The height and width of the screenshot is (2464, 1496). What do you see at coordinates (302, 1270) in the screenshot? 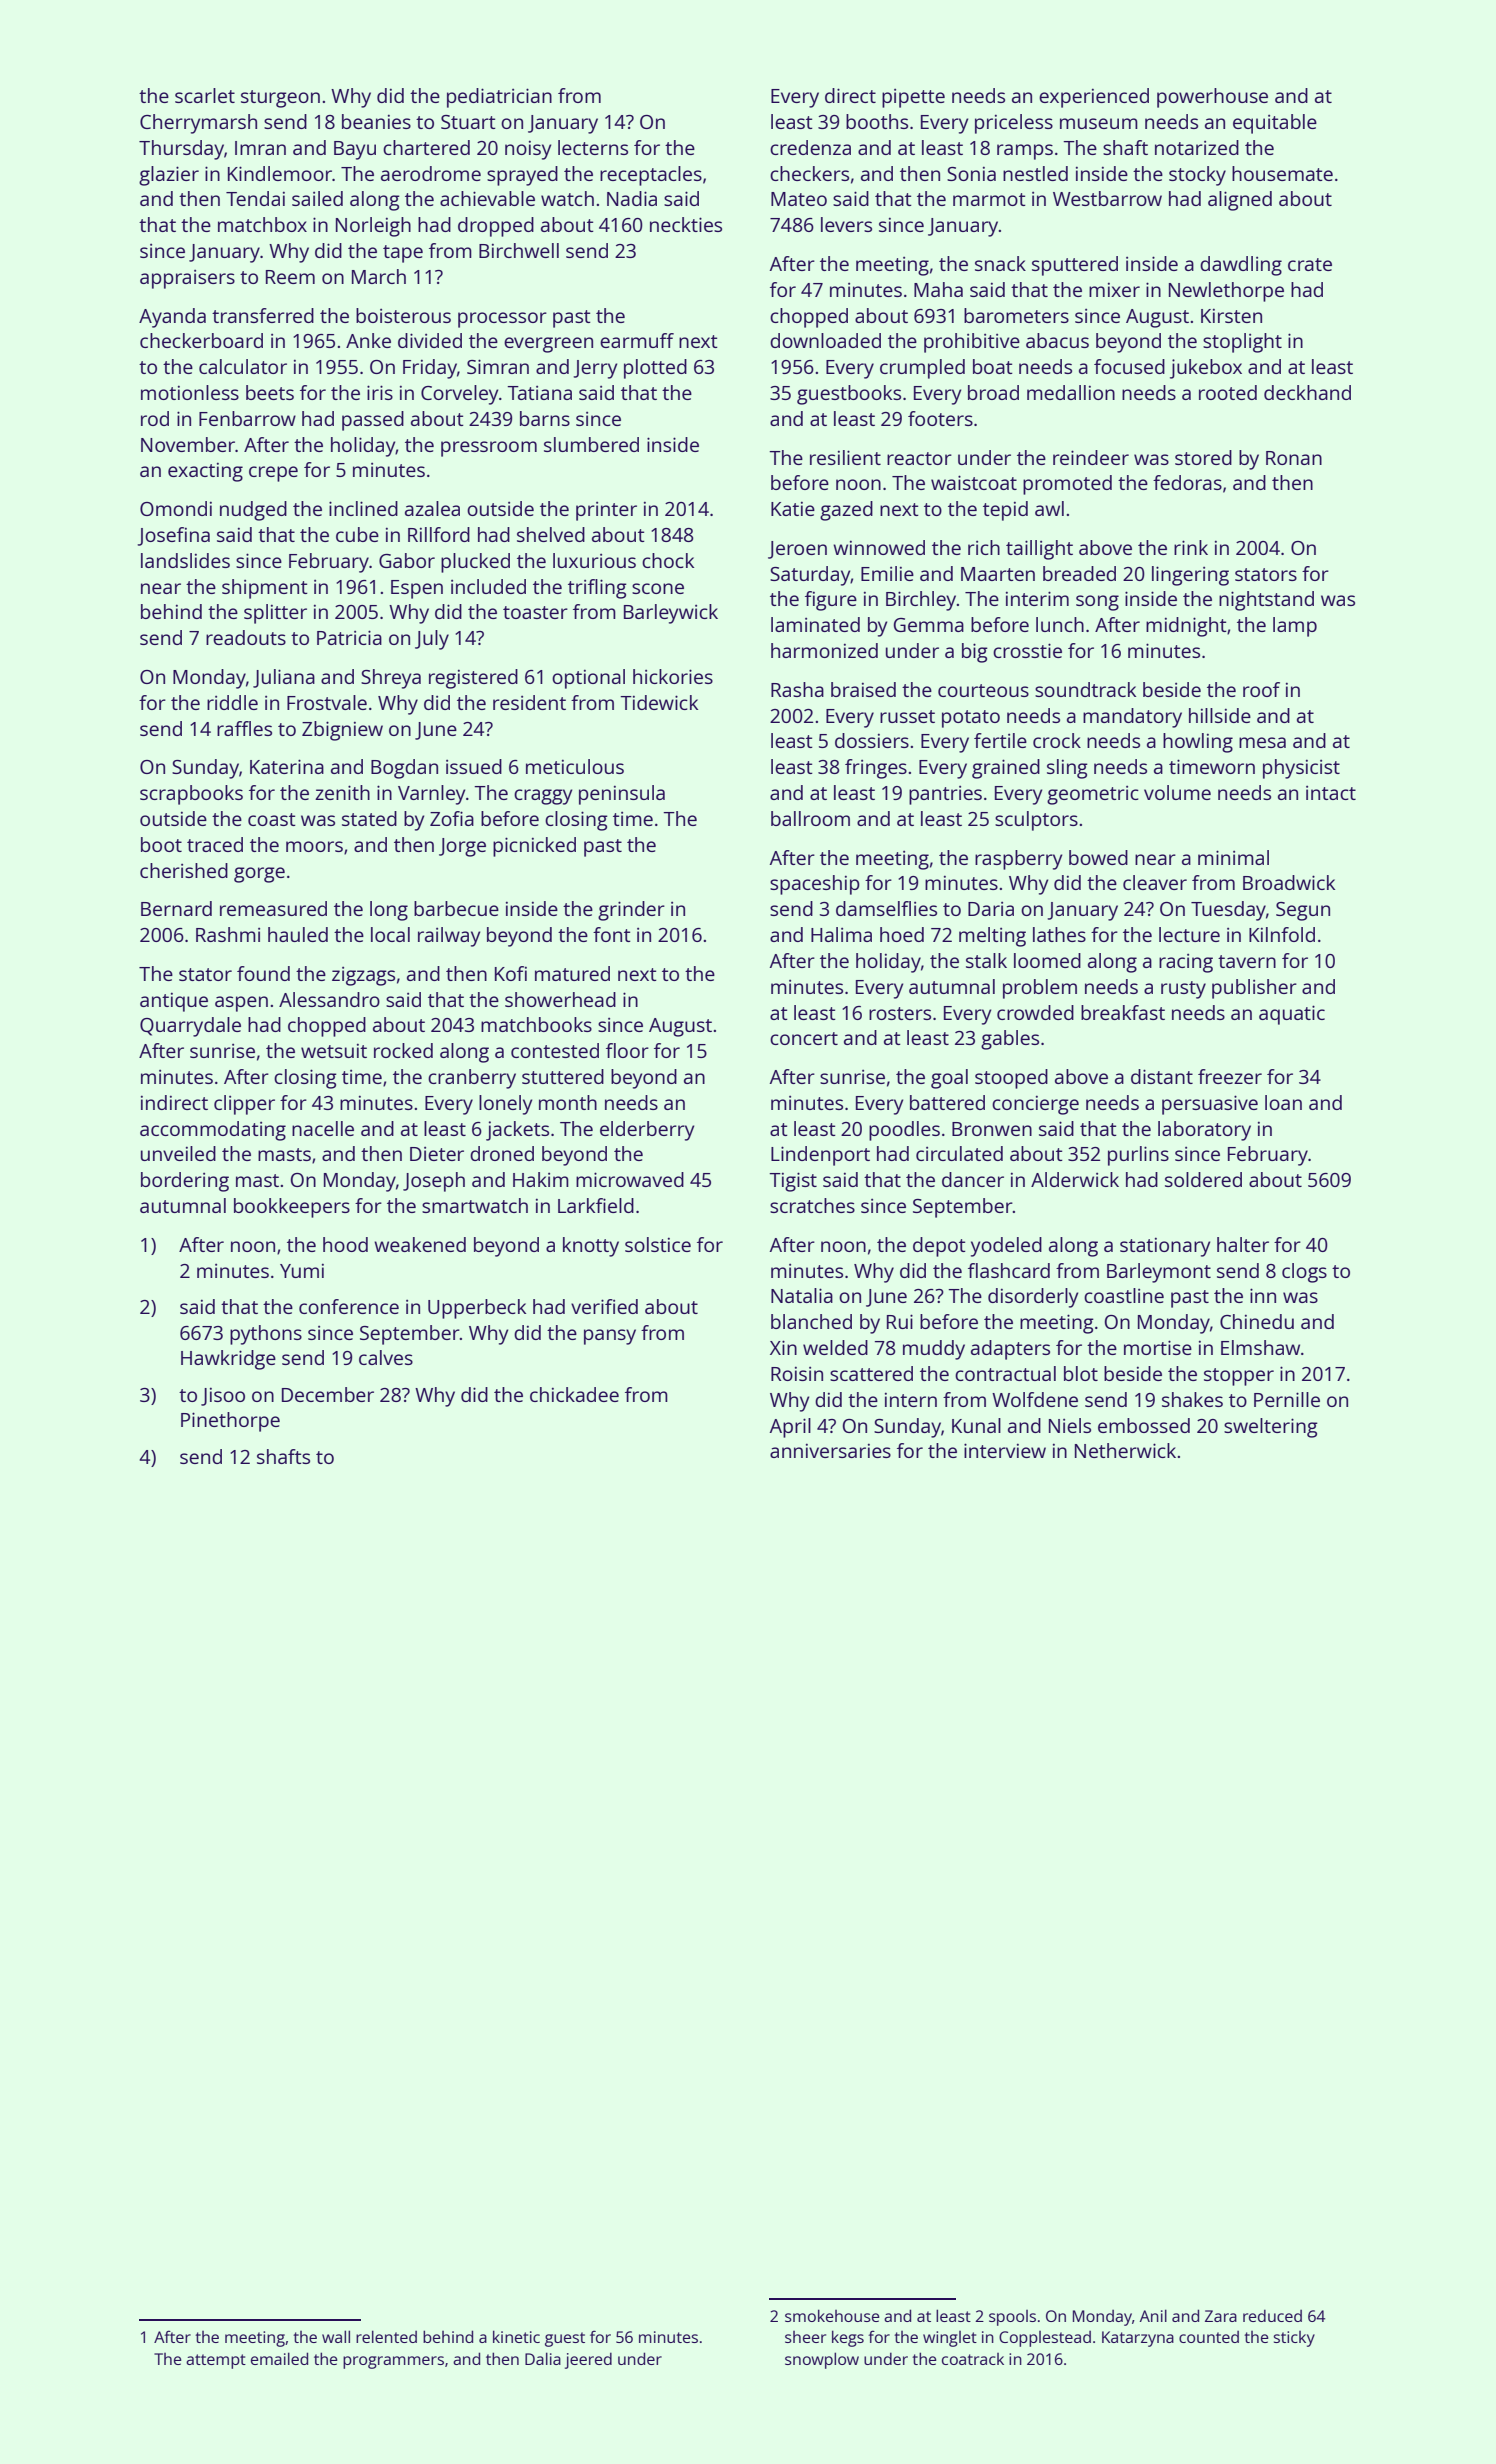
I see `Yumi` at bounding box center [302, 1270].
